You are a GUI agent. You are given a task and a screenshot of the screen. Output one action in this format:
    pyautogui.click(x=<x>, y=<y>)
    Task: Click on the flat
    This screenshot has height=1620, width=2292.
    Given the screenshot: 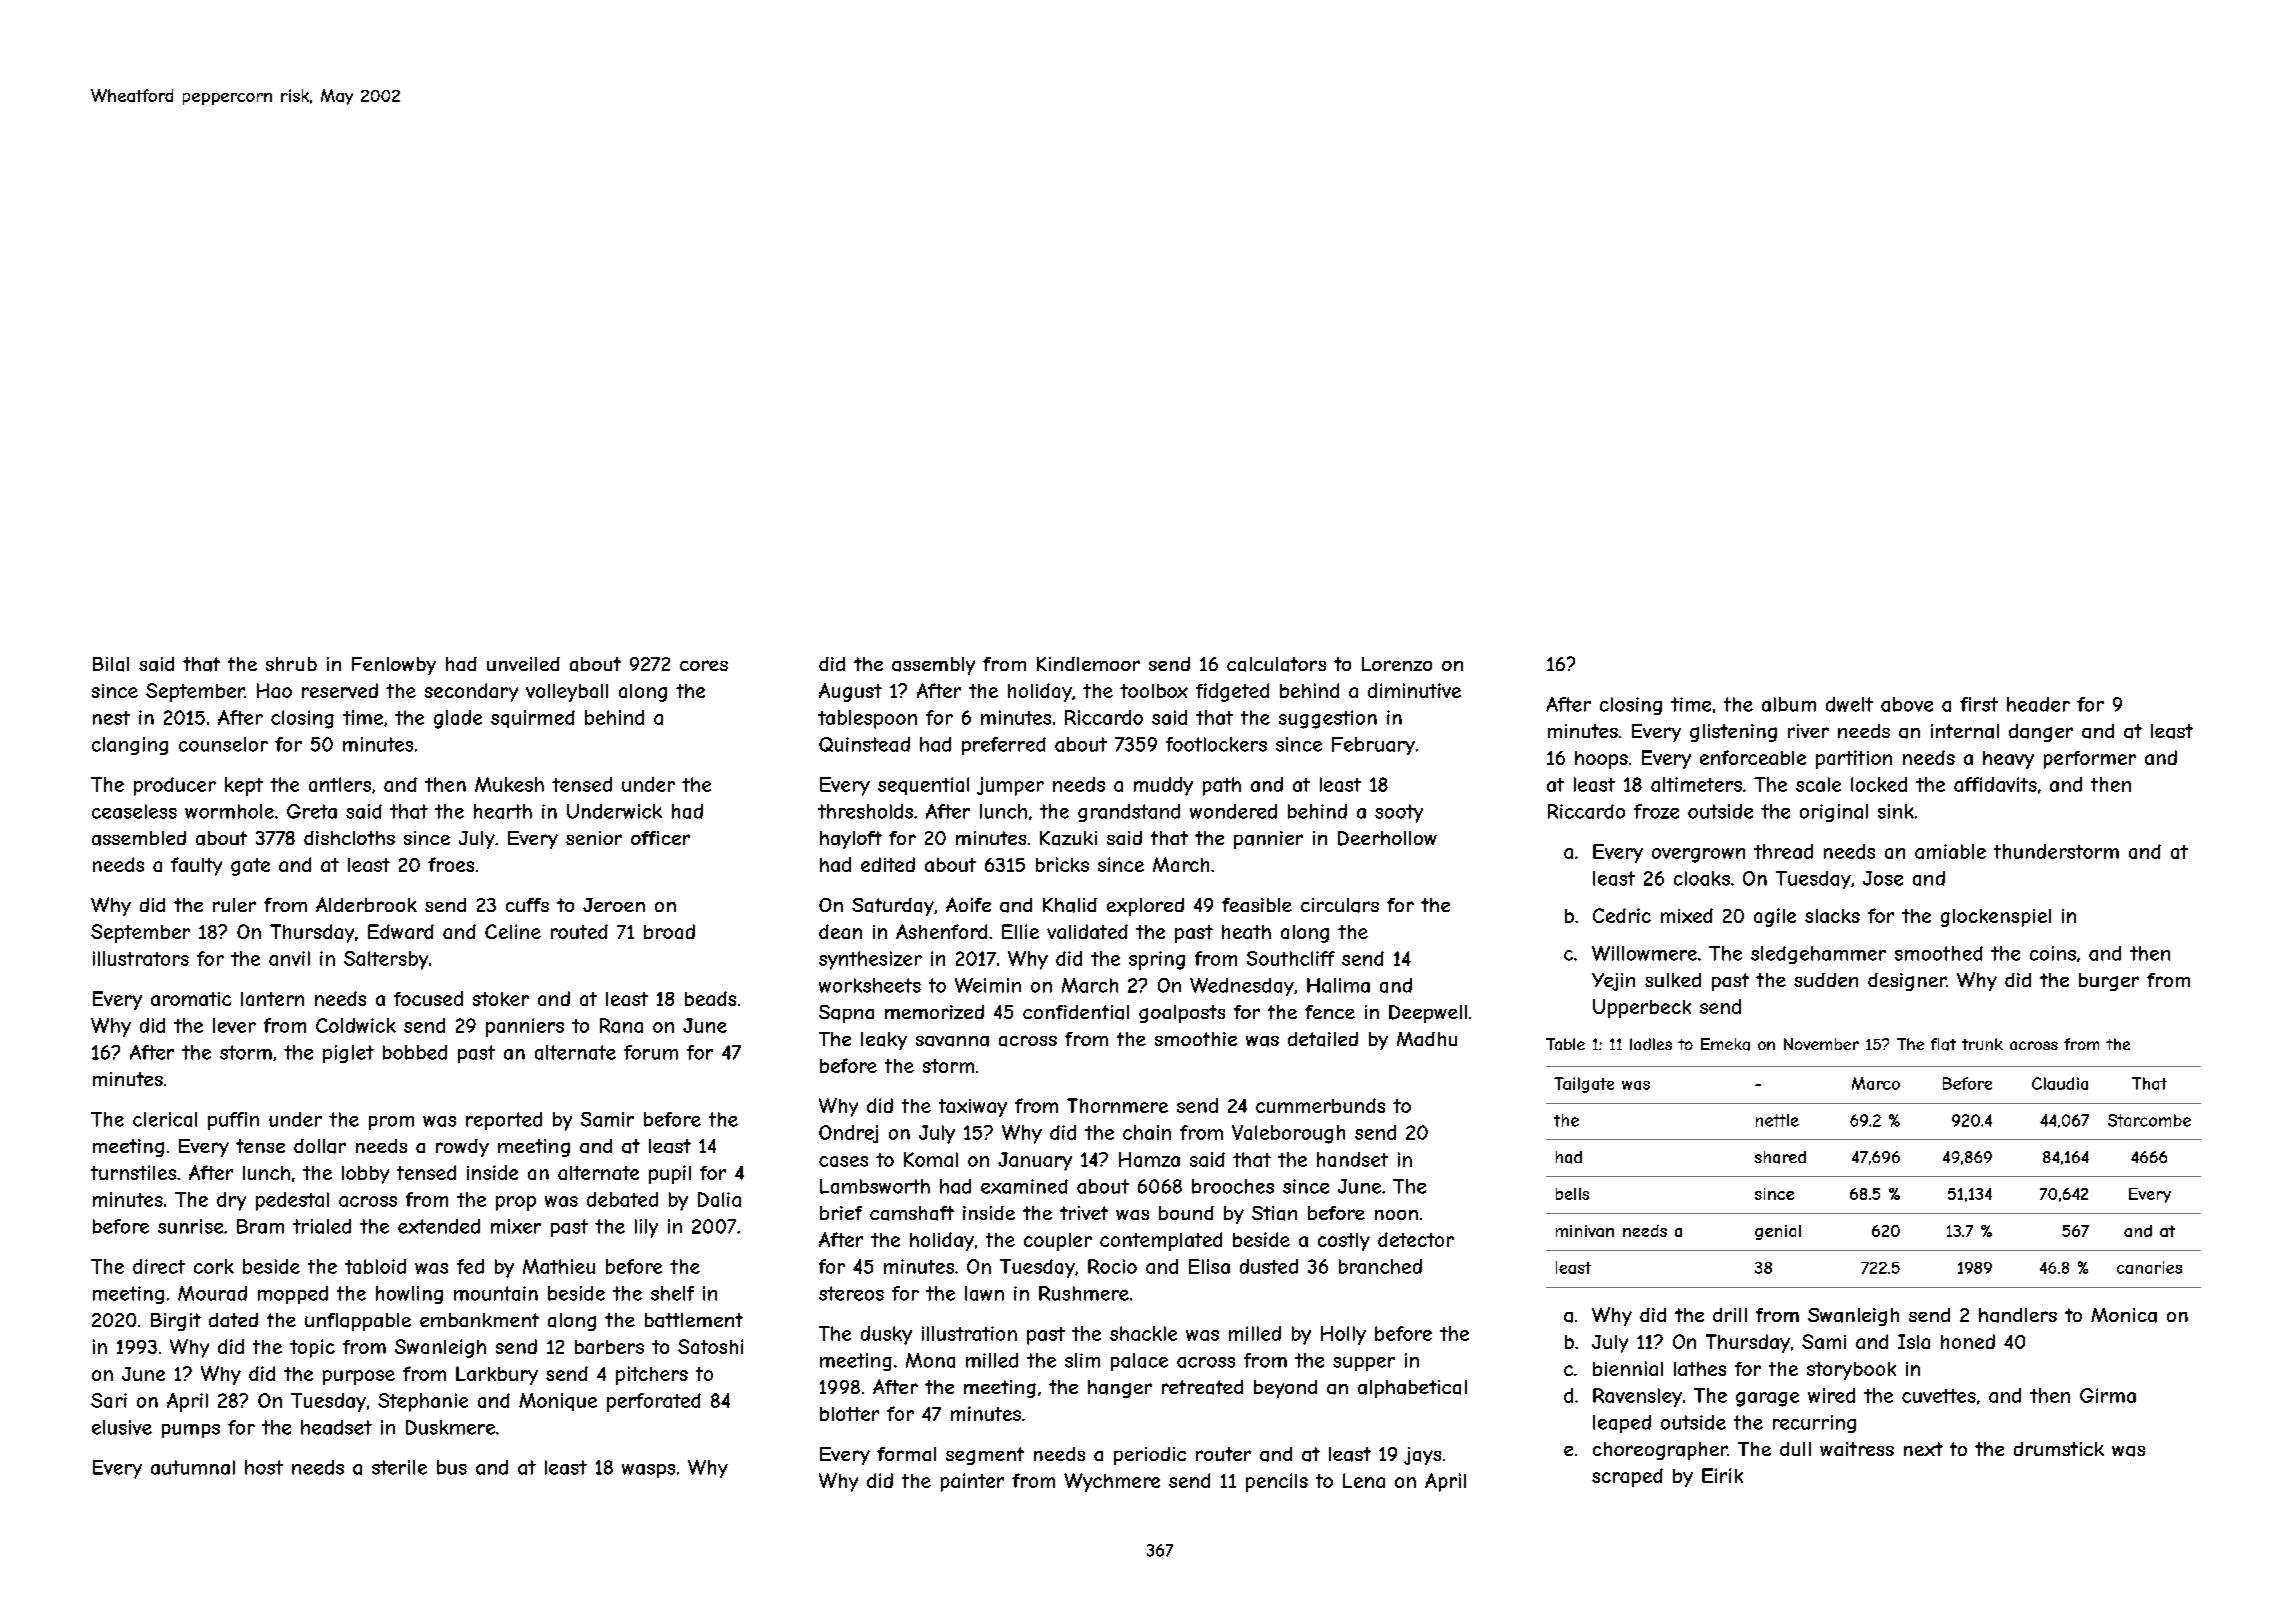 What is the action you would take?
    pyautogui.click(x=1943, y=1044)
